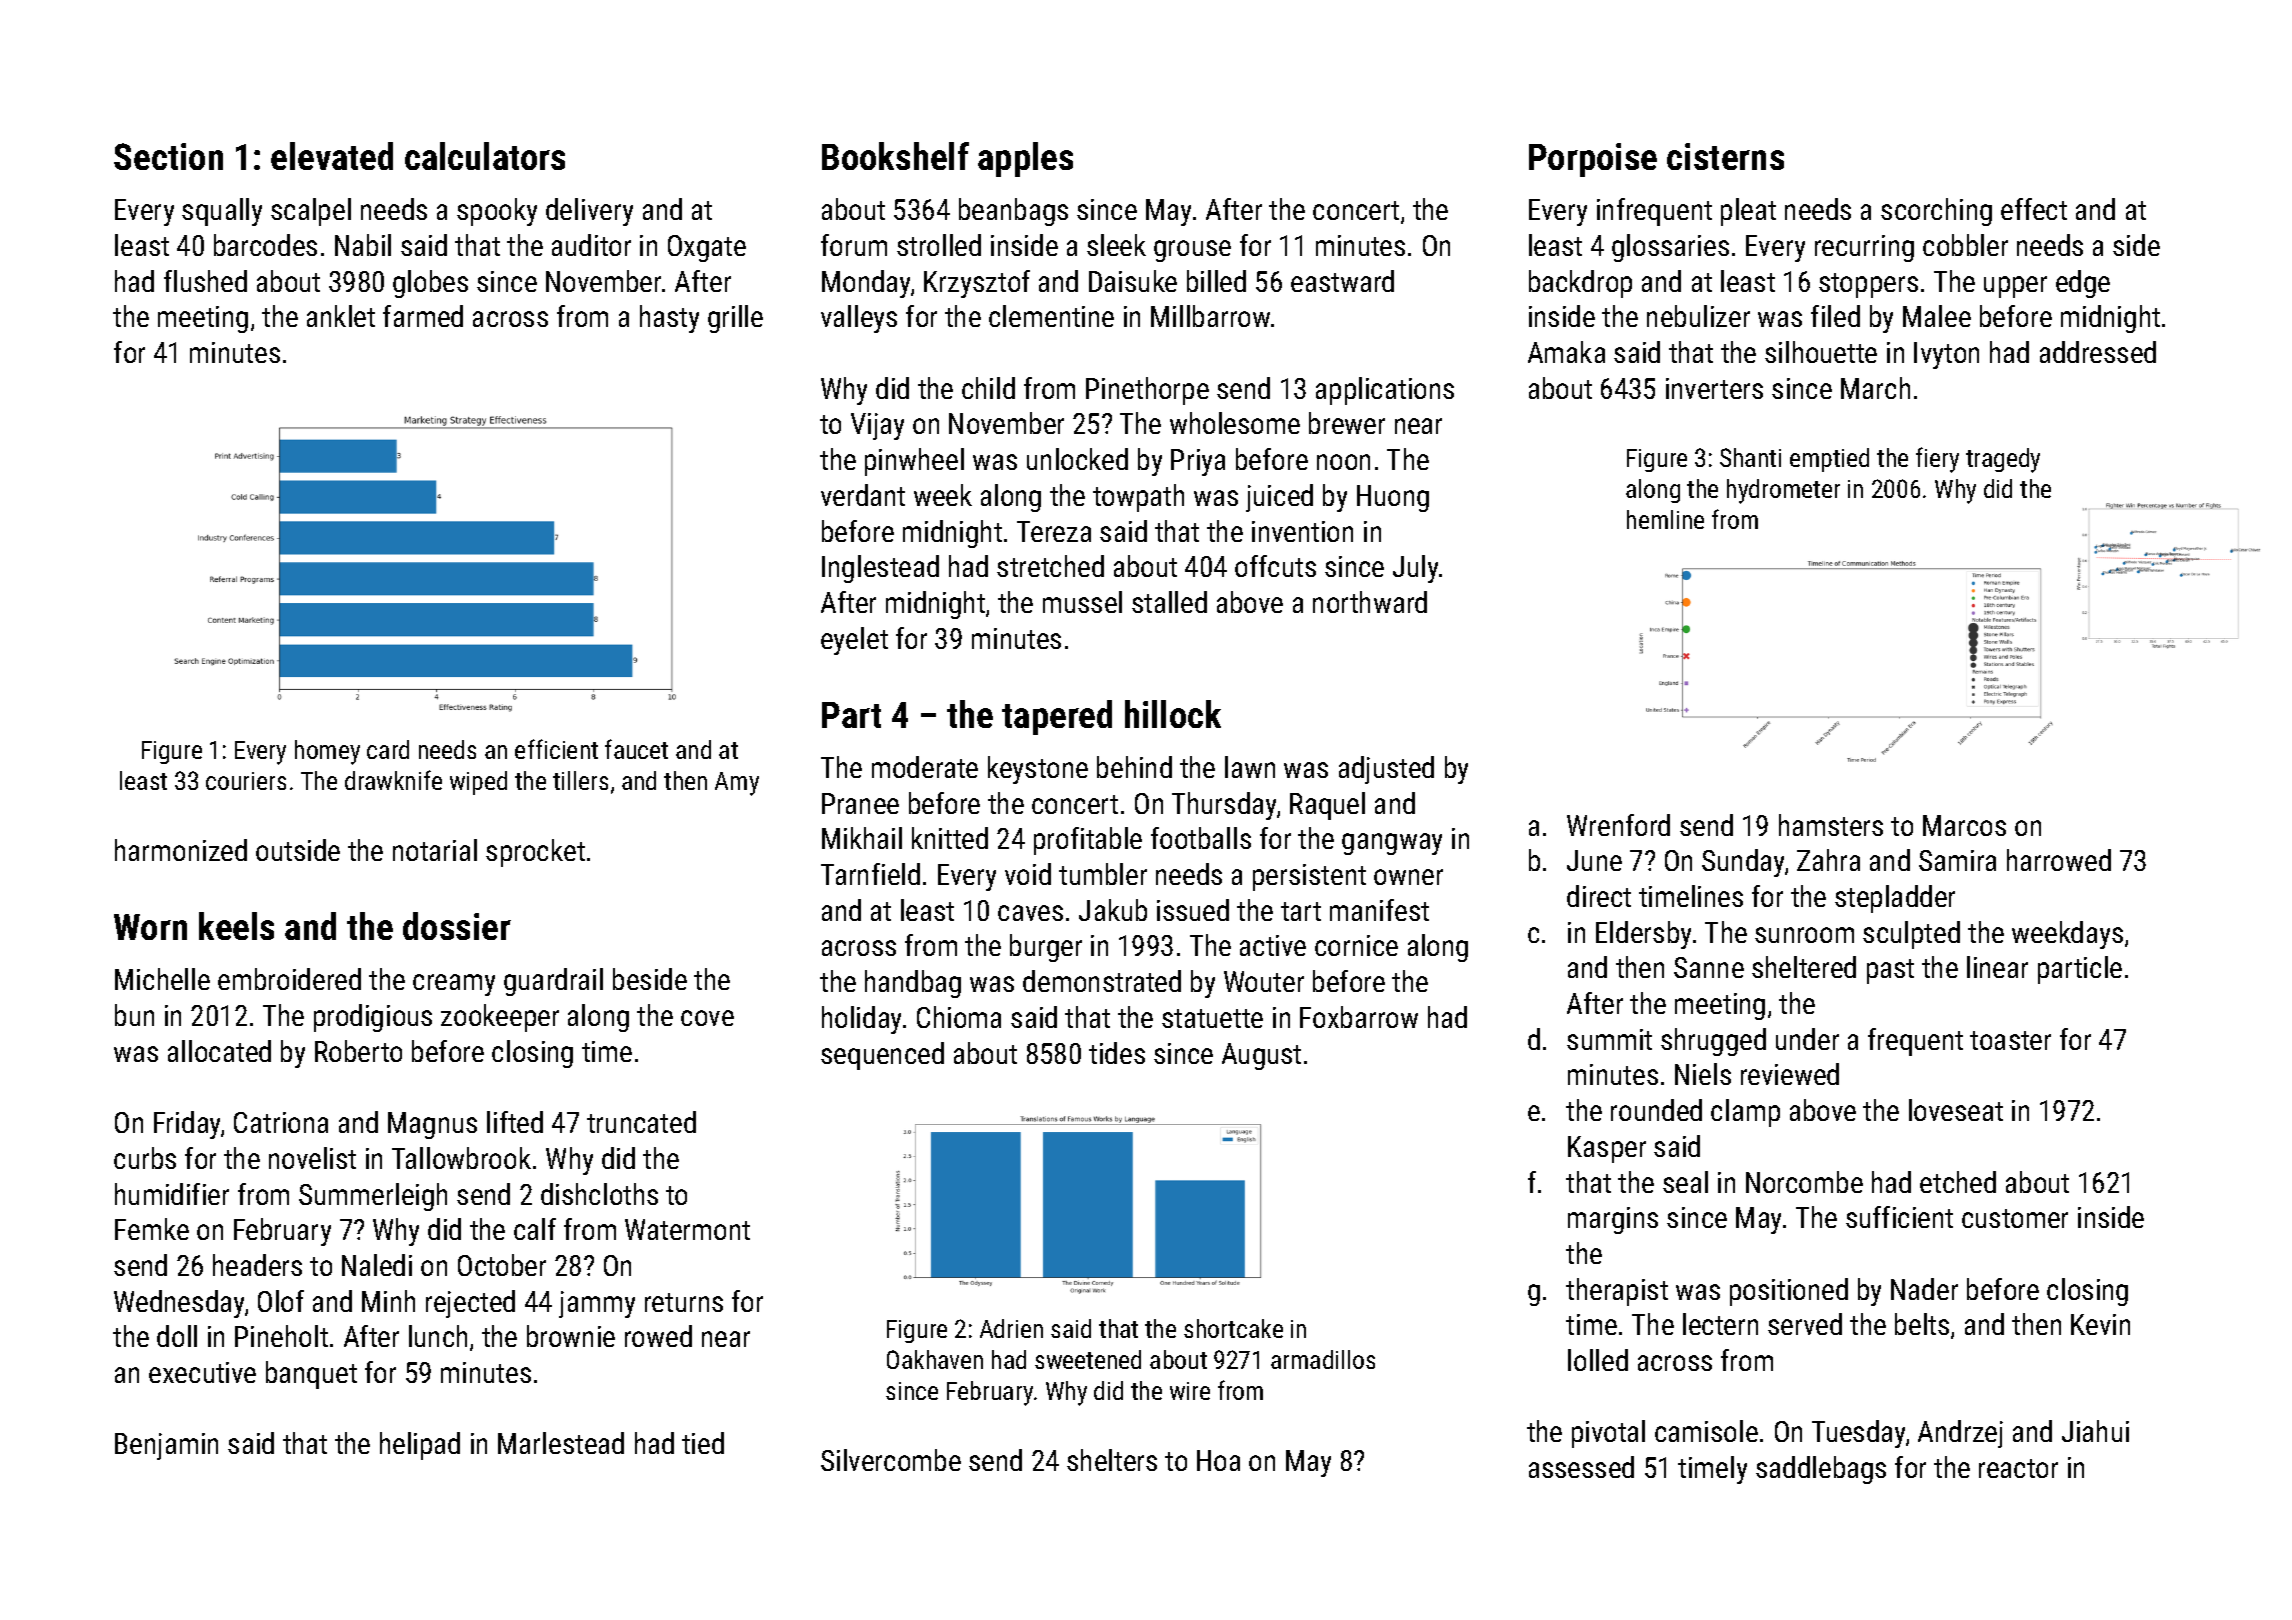  What do you see at coordinates (1957, 860) in the image?
I see `Samira` at bounding box center [1957, 860].
